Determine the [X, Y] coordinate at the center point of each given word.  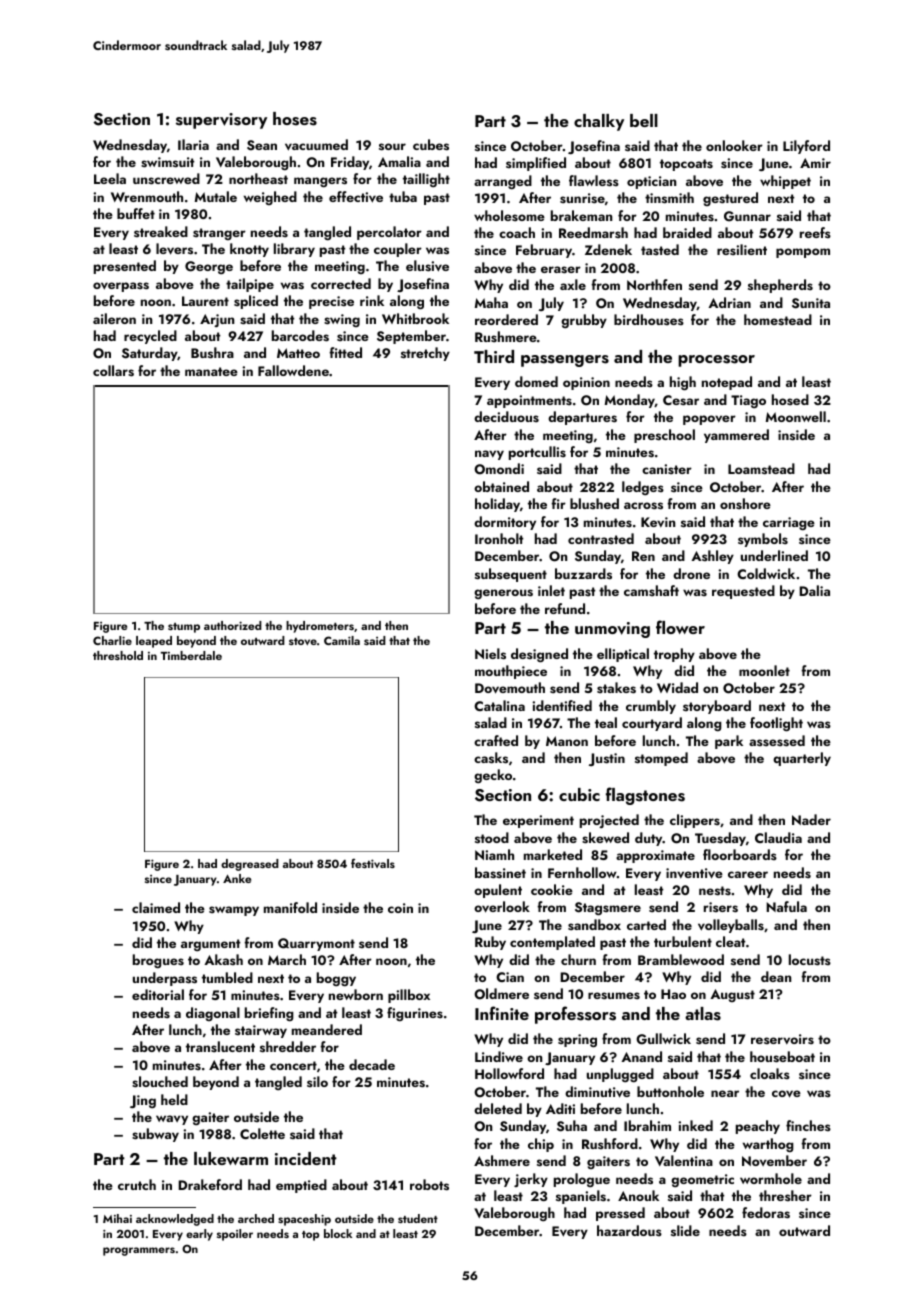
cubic [579, 794]
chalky [599, 122]
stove [303, 641]
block [338, 1233]
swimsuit [168, 162]
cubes [431, 144]
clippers [695, 821]
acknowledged [175, 1220]
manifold [290, 907]
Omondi [499, 469]
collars [113, 371]
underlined [774, 555]
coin [400, 908]
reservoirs [782, 1039]
